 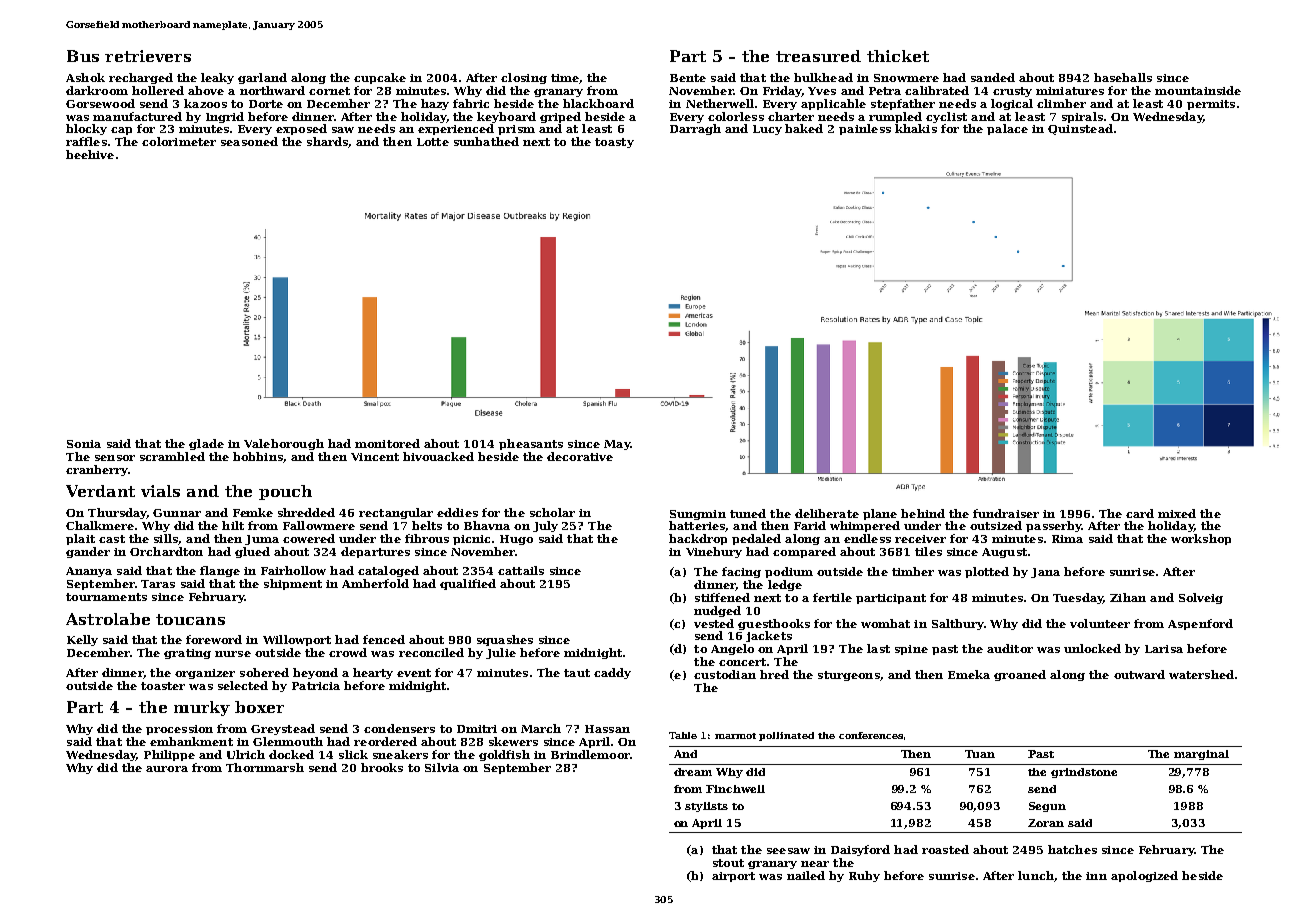 What do you see at coordinates (1177, 513) in the document?
I see `mixed` at bounding box center [1177, 513].
